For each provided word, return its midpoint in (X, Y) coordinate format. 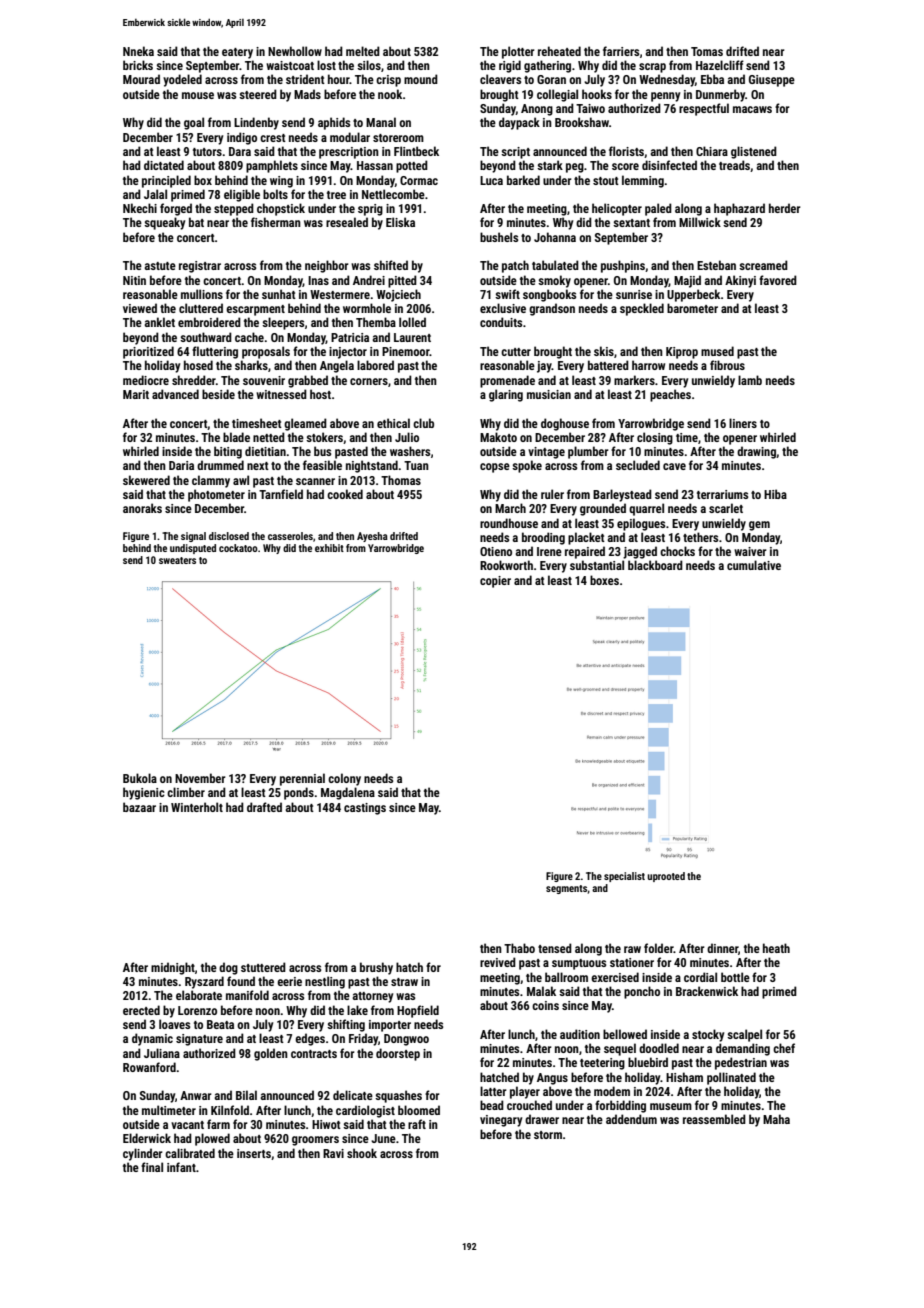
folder (659, 948)
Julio (407, 437)
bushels (499, 237)
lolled (412, 322)
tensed (555, 948)
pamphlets (272, 166)
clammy (211, 481)
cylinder (143, 1154)
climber (186, 792)
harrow (648, 365)
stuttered (263, 967)
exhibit (329, 548)
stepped (234, 209)
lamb (750, 380)
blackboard (655, 565)
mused (717, 351)
